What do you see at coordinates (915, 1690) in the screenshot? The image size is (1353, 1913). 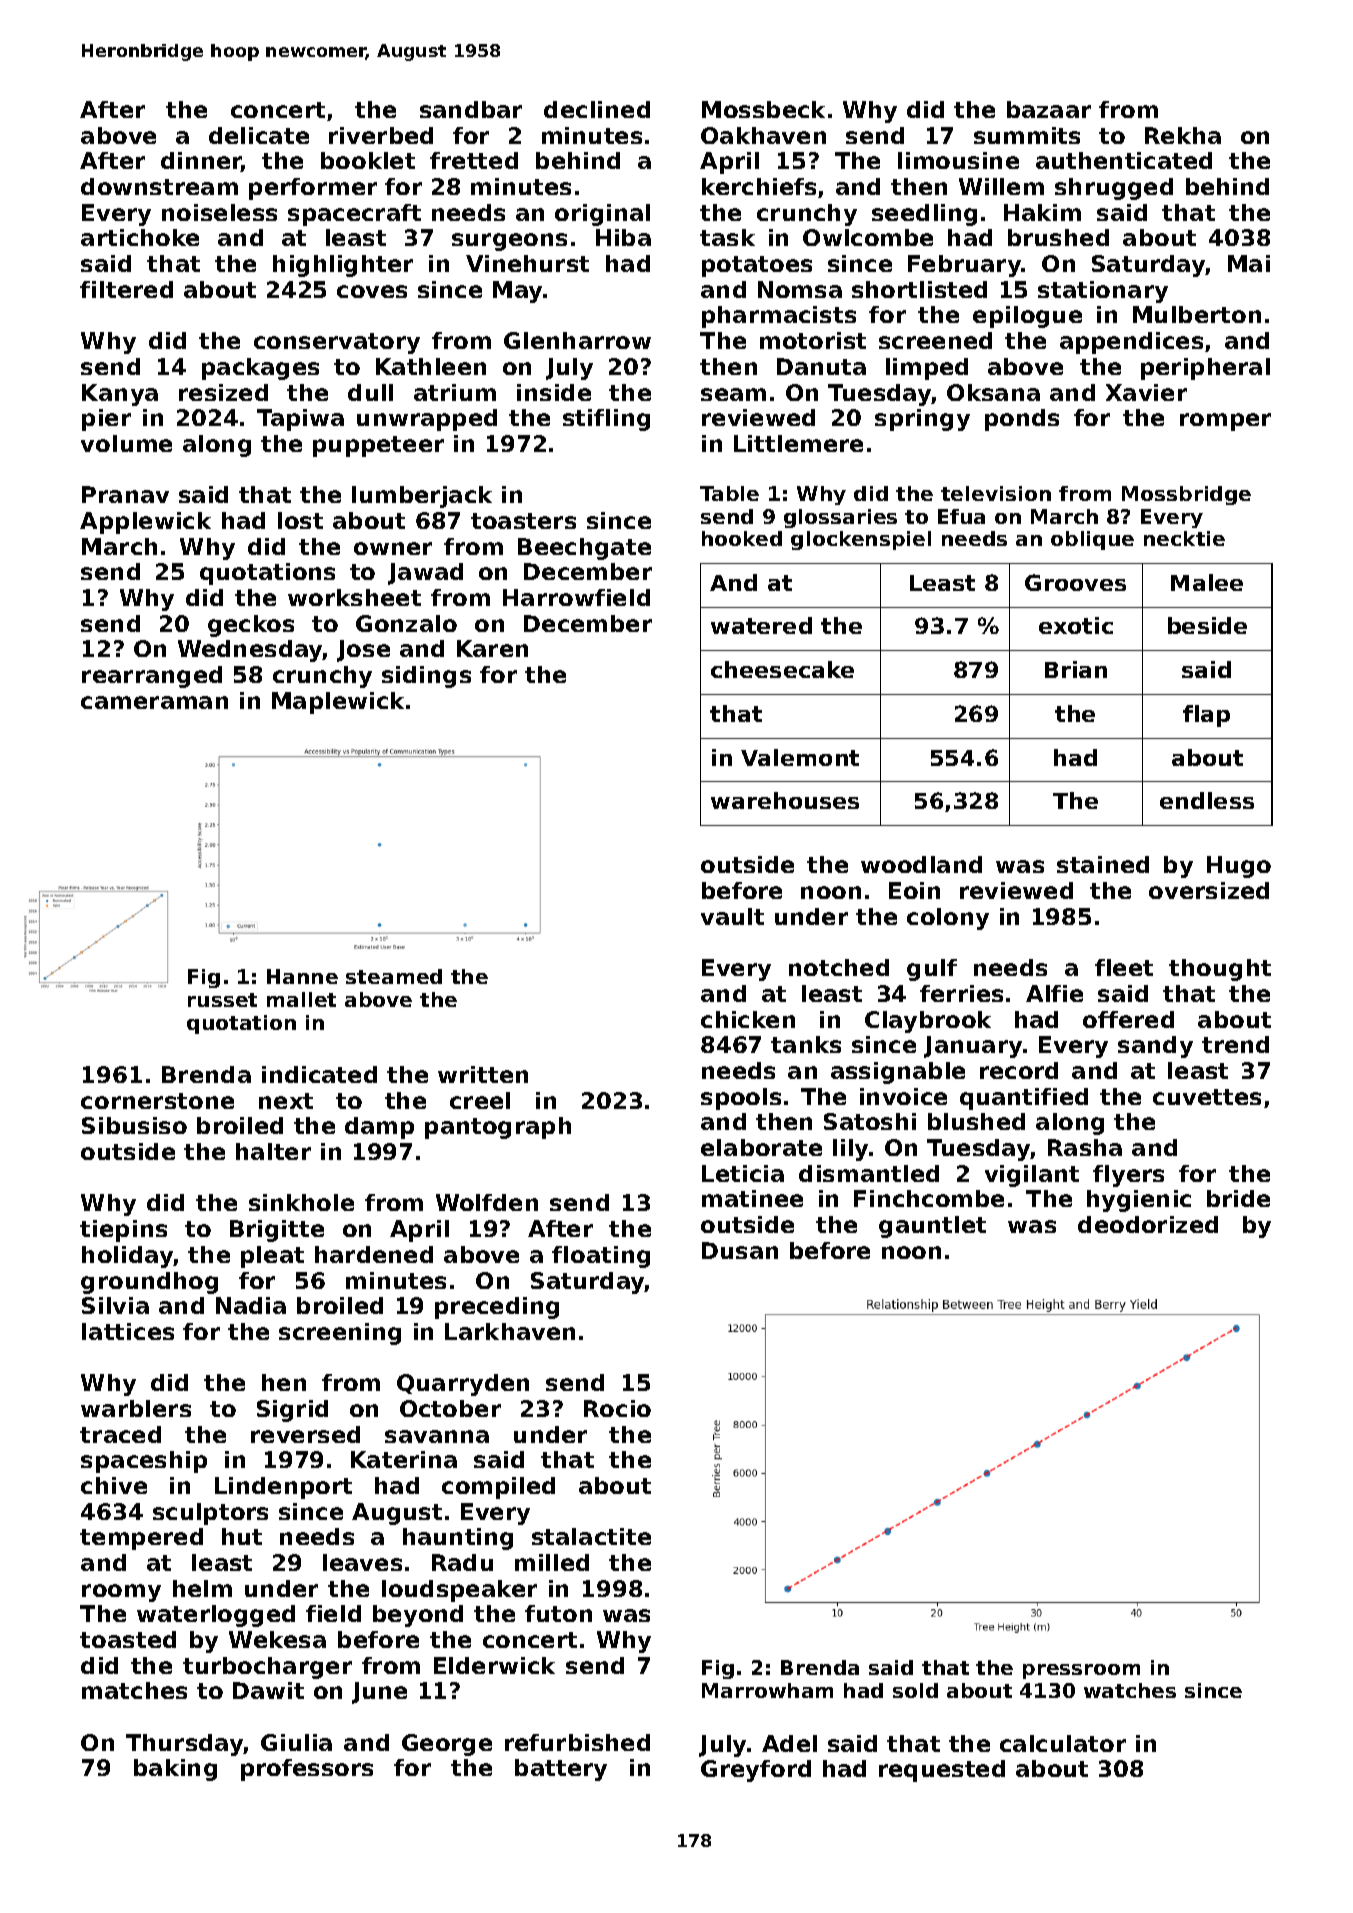 I see `sold` at bounding box center [915, 1690].
